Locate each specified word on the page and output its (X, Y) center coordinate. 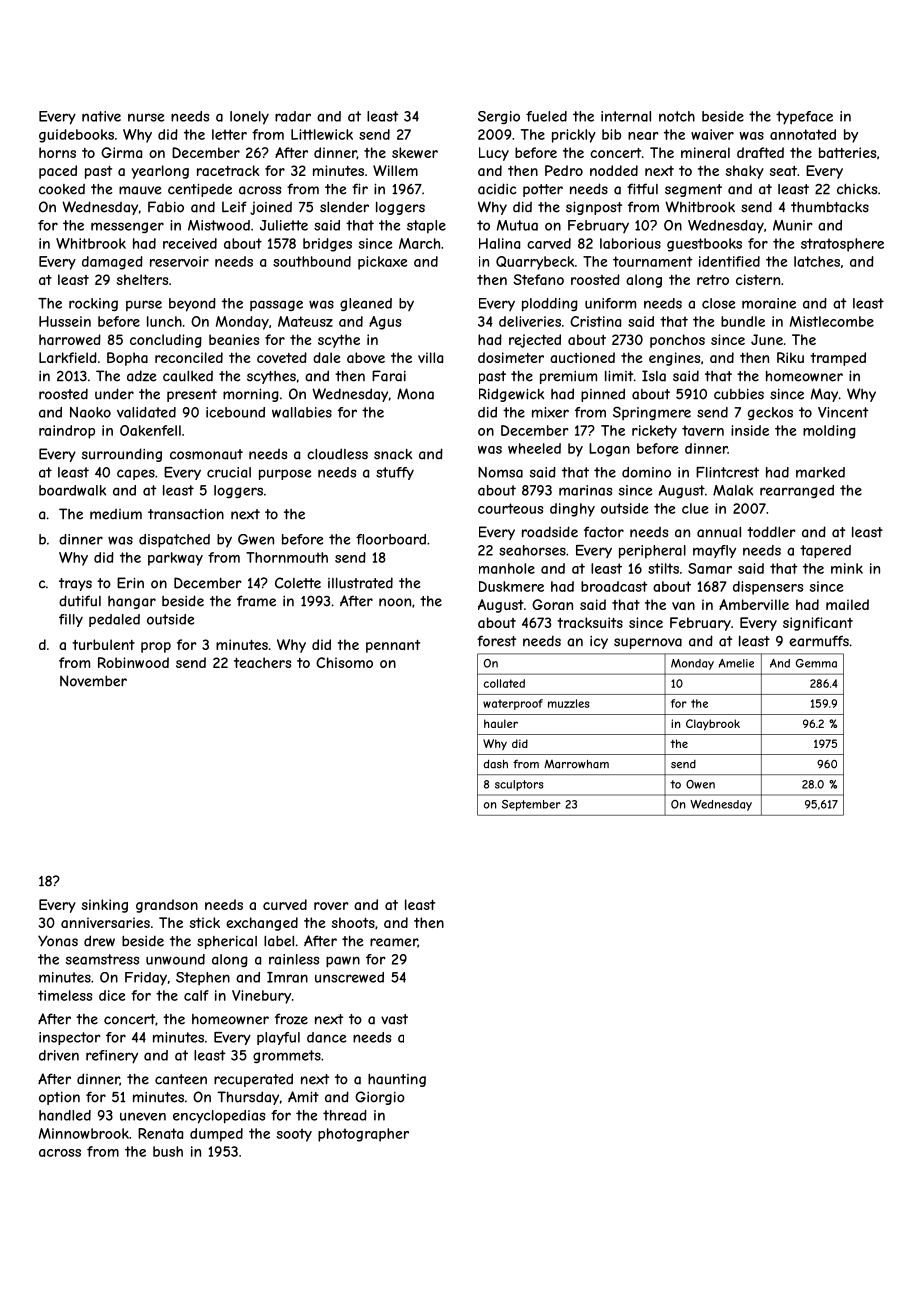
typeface (804, 118)
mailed (847, 604)
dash (496, 764)
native (101, 116)
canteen (181, 1079)
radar (293, 116)
